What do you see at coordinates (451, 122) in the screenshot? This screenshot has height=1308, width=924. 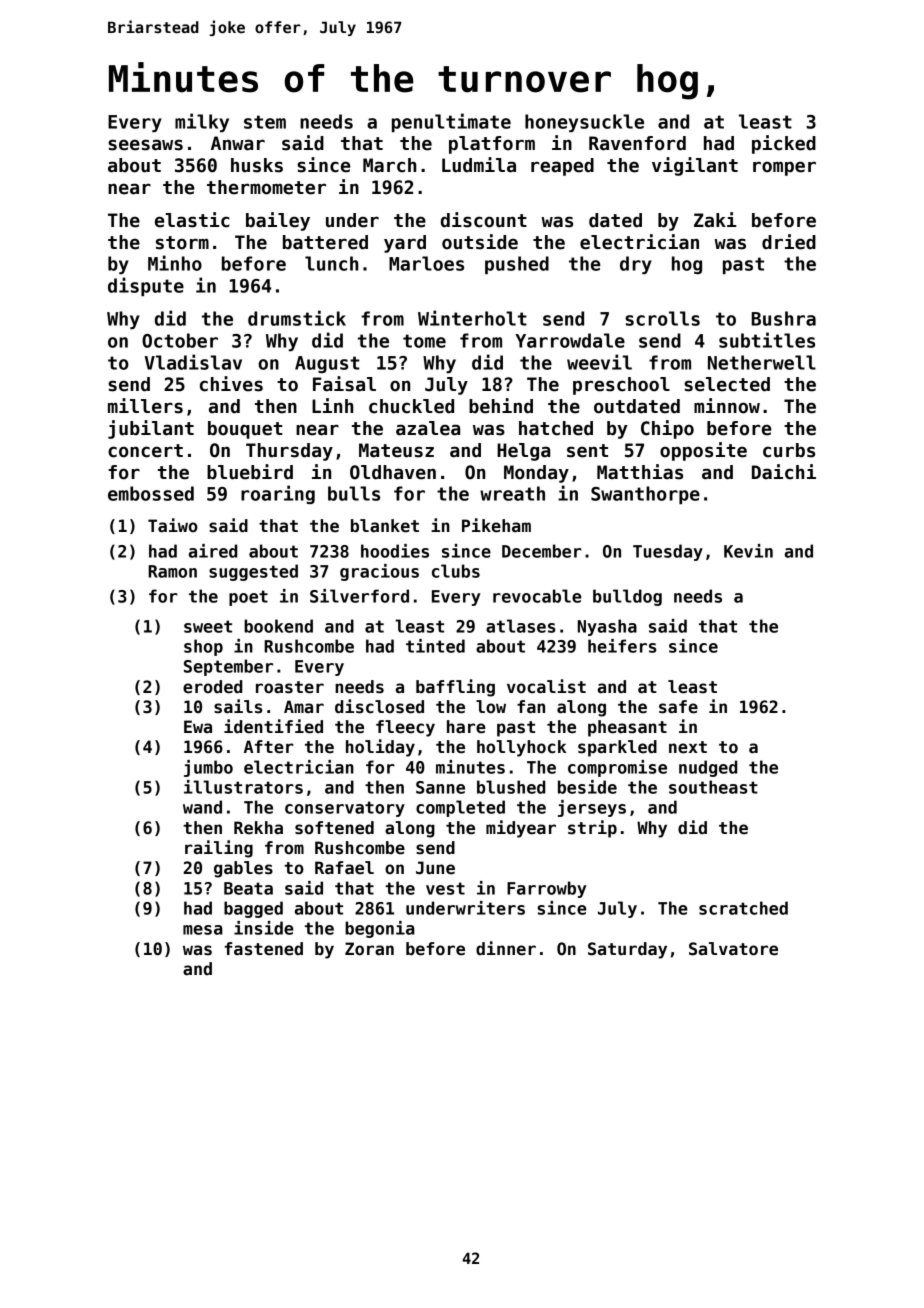 I see `penultimate` at bounding box center [451, 122].
